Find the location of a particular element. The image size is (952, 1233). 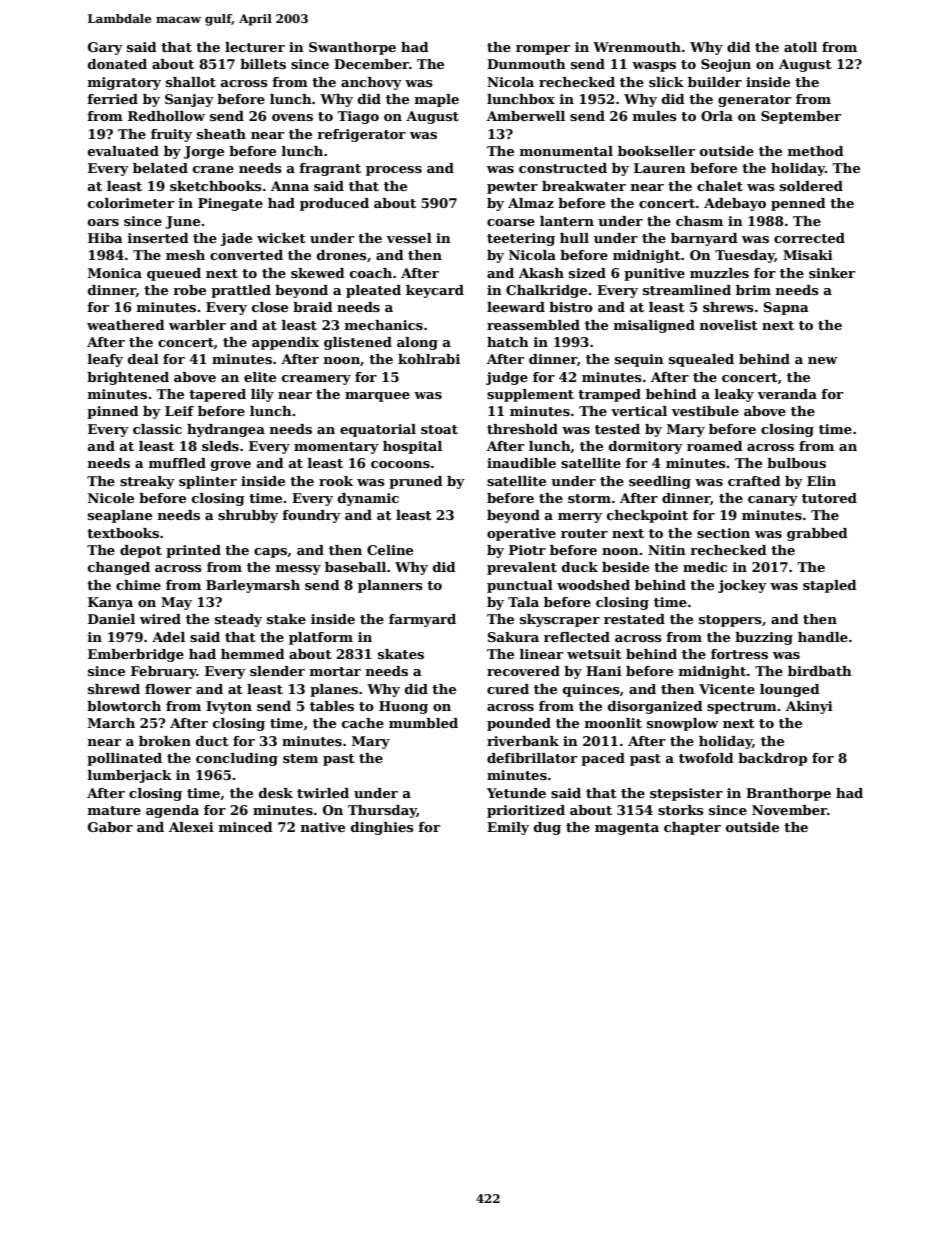

process is located at coordinates (394, 171).
